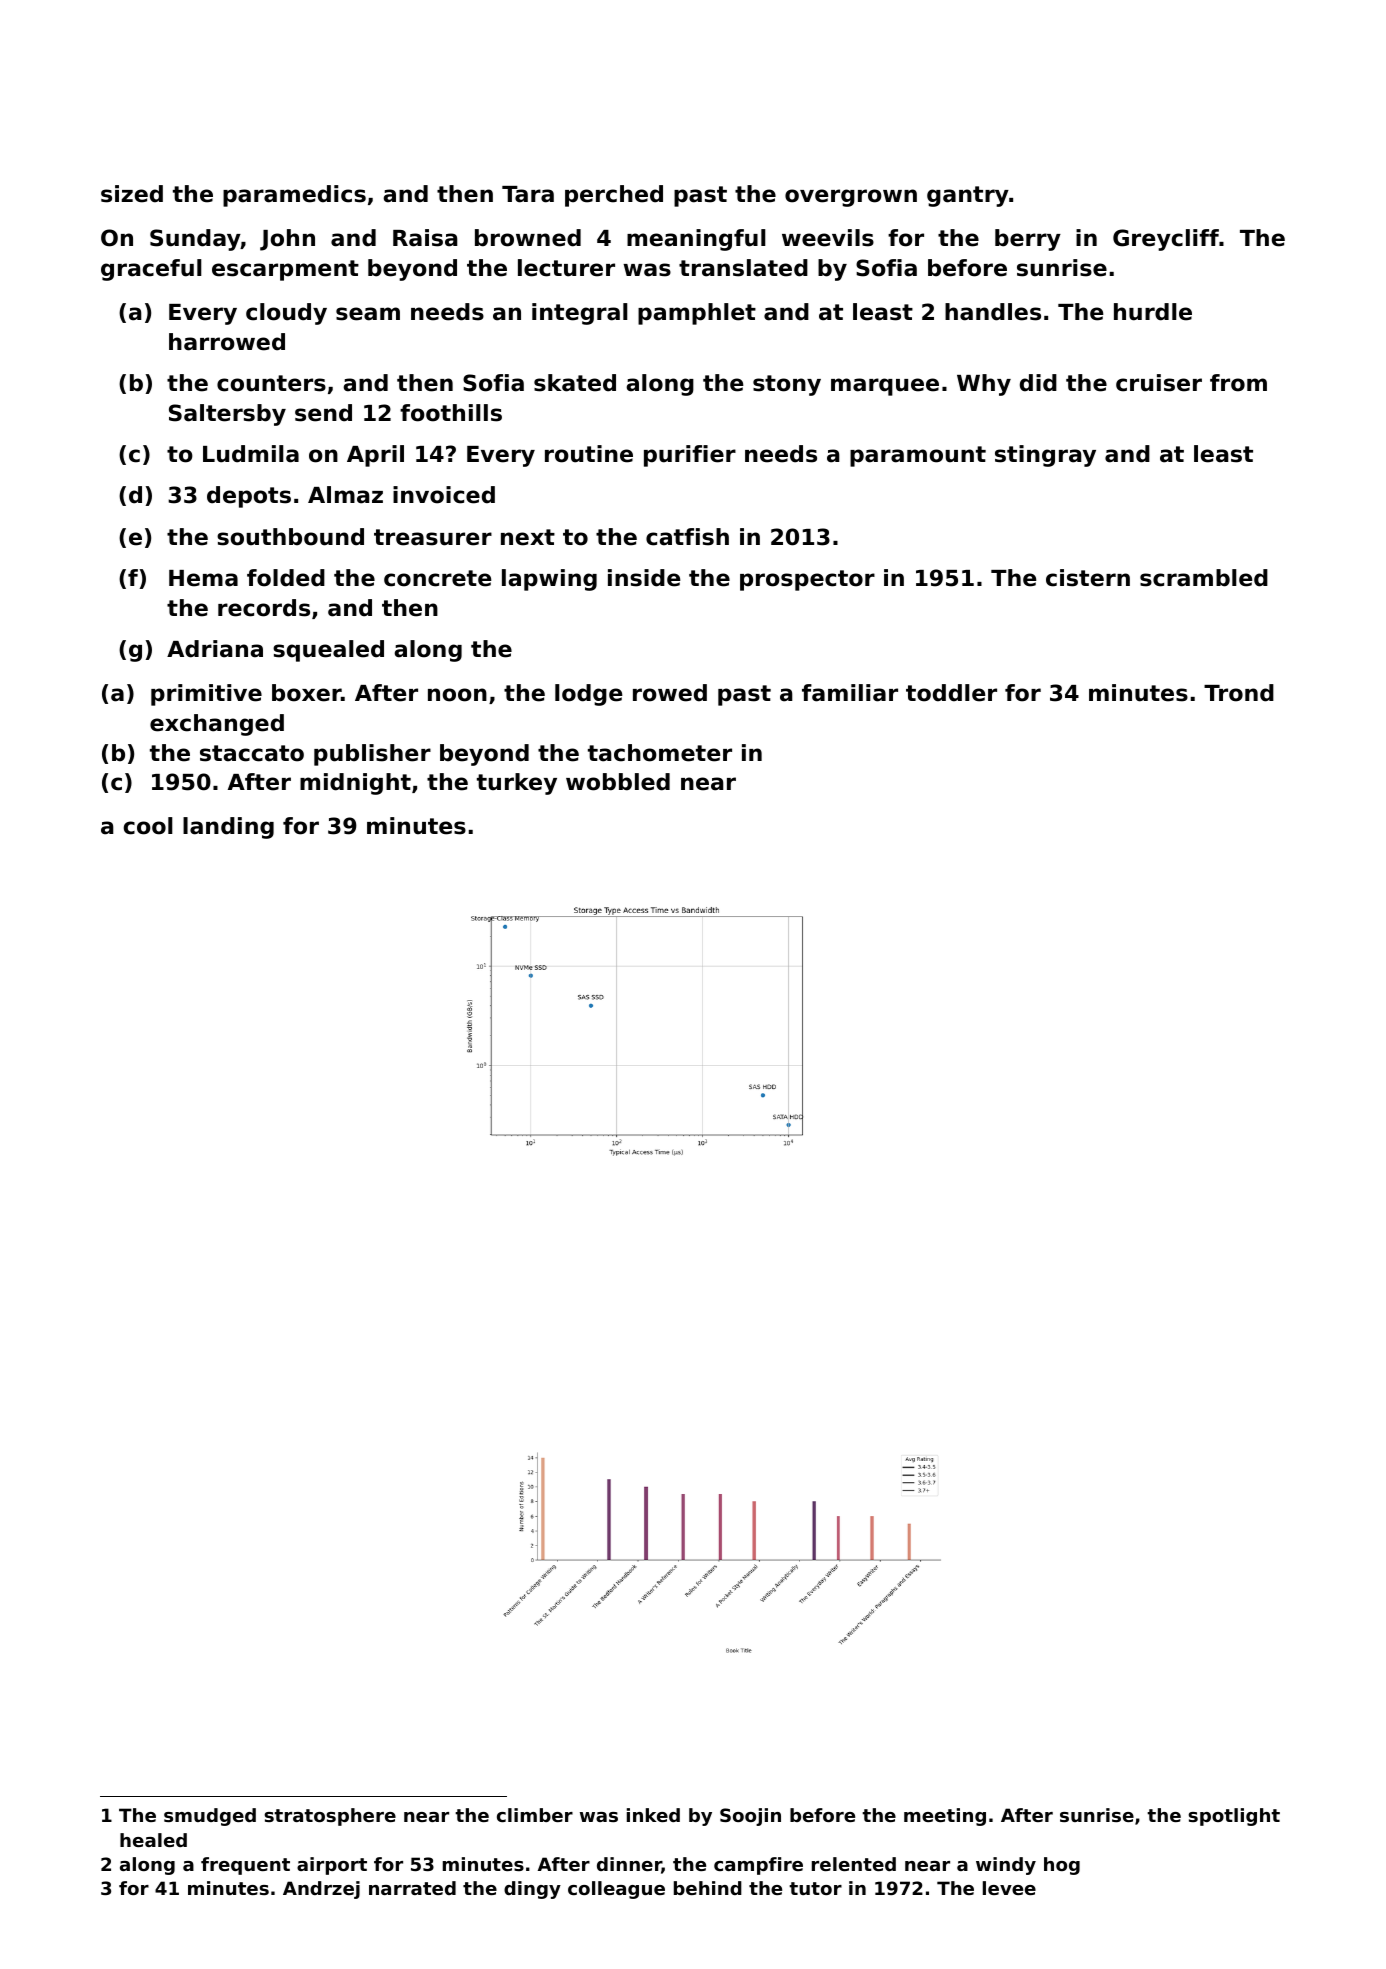  What do you see at coordinates (968, 196) in the document?
I see `gantry` at bounding box center [968, 196].
